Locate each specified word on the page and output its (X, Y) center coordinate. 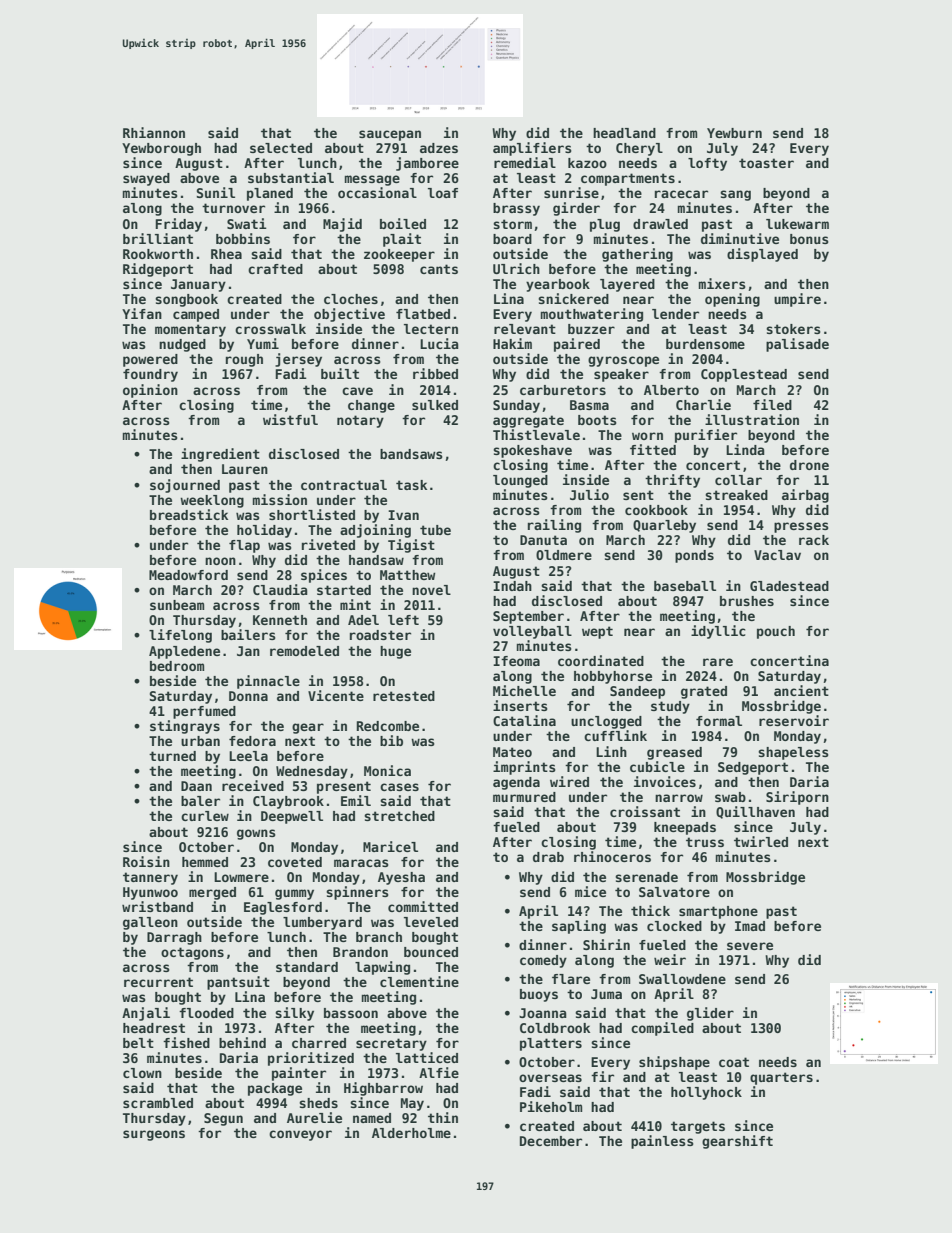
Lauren (245, 469)
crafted (275, 269)
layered (627, 285)
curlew (205, 816)
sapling (579, 927)
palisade (797, 345)
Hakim (512, 343)
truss (705, 842)
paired (577, 345)
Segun (223, 1119)
